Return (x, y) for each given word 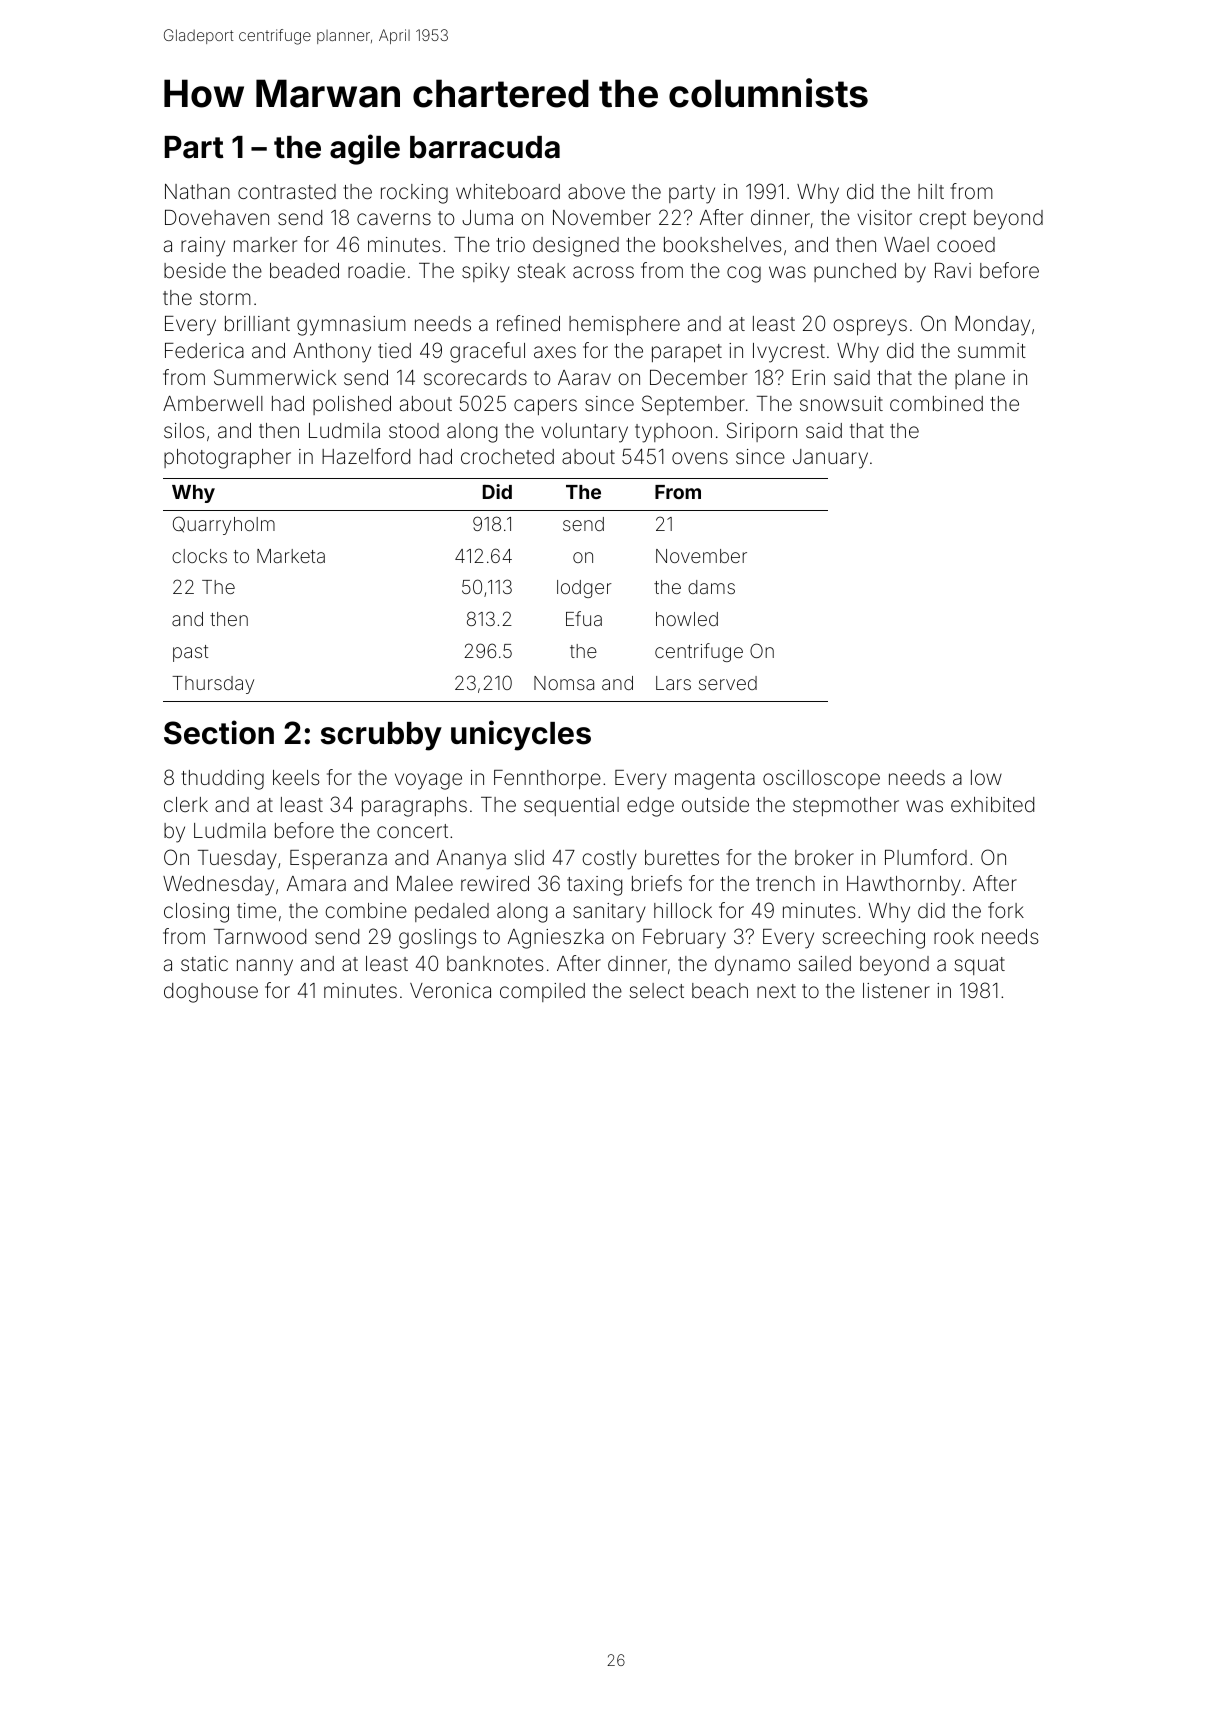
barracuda (485, 147)
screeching (873, 939)
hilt (931, 191)
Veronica (450, 990)
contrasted (287, 191)
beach (720, 990)
